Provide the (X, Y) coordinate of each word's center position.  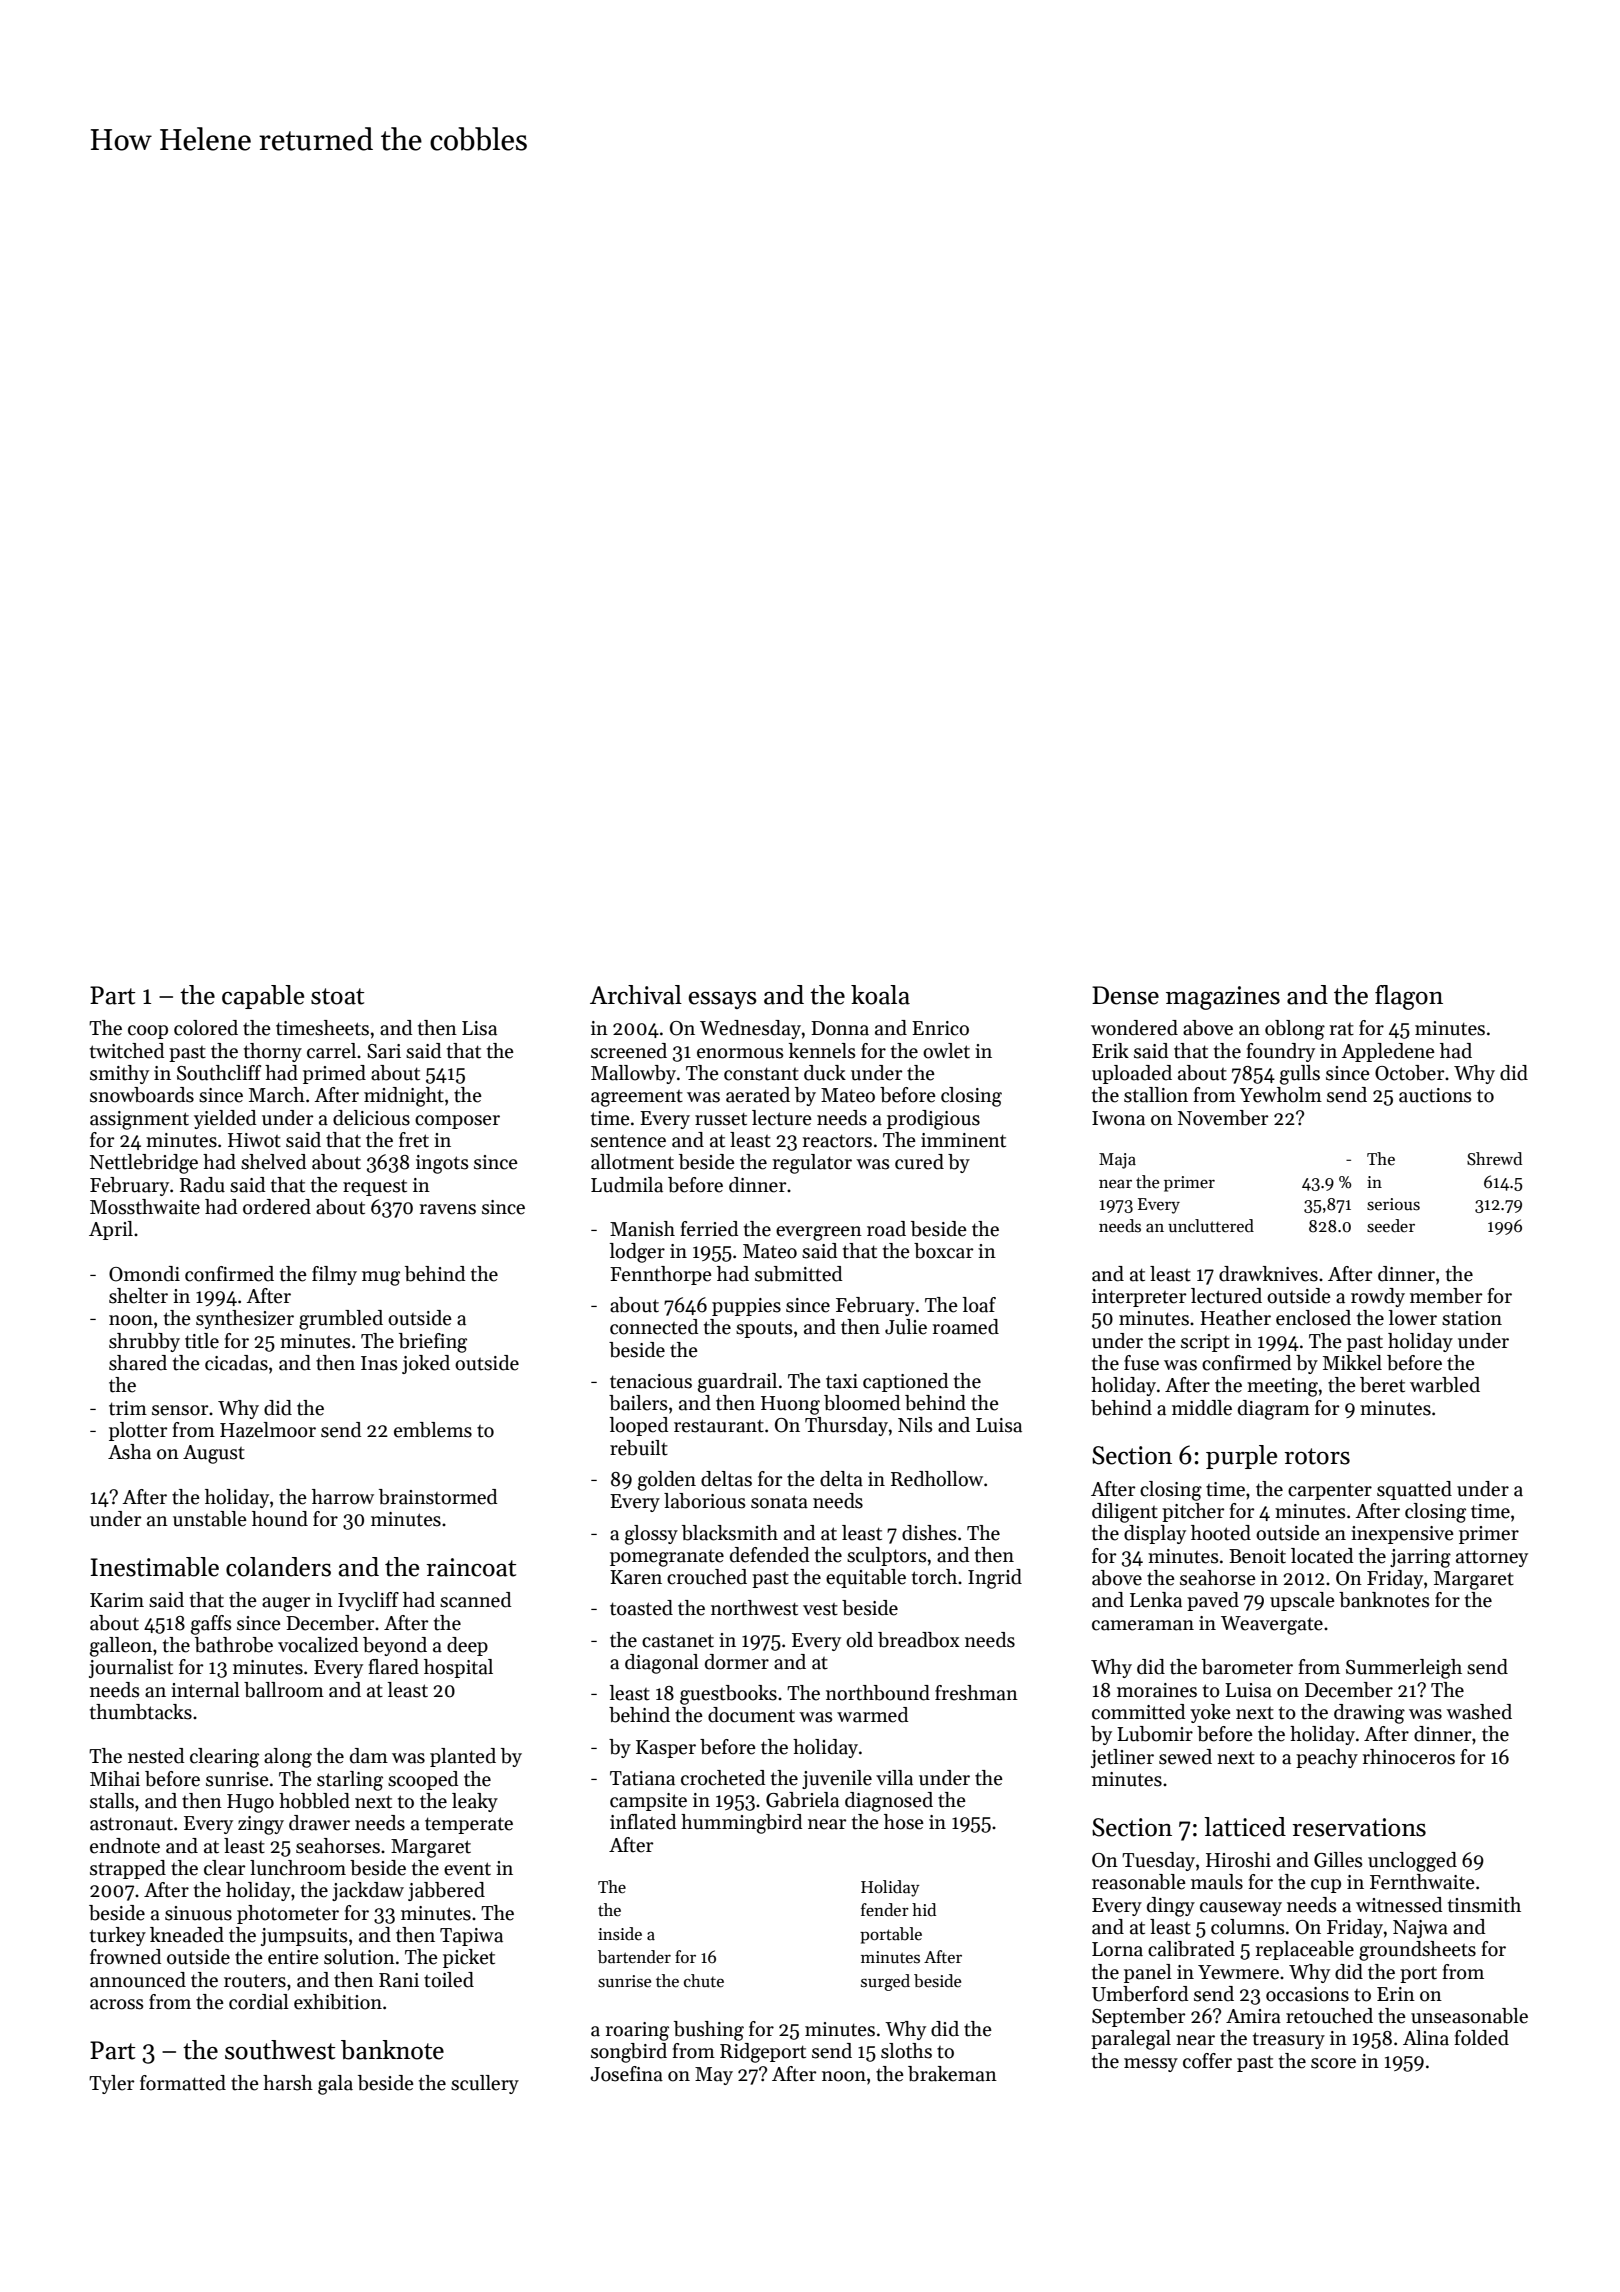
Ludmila (627, 1185)
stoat (337, 996)
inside (620, 1934)
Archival (636, 995)
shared (138, 1363)
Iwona (1118, 1118)
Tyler (112, 2084)
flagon (1409, 997)
